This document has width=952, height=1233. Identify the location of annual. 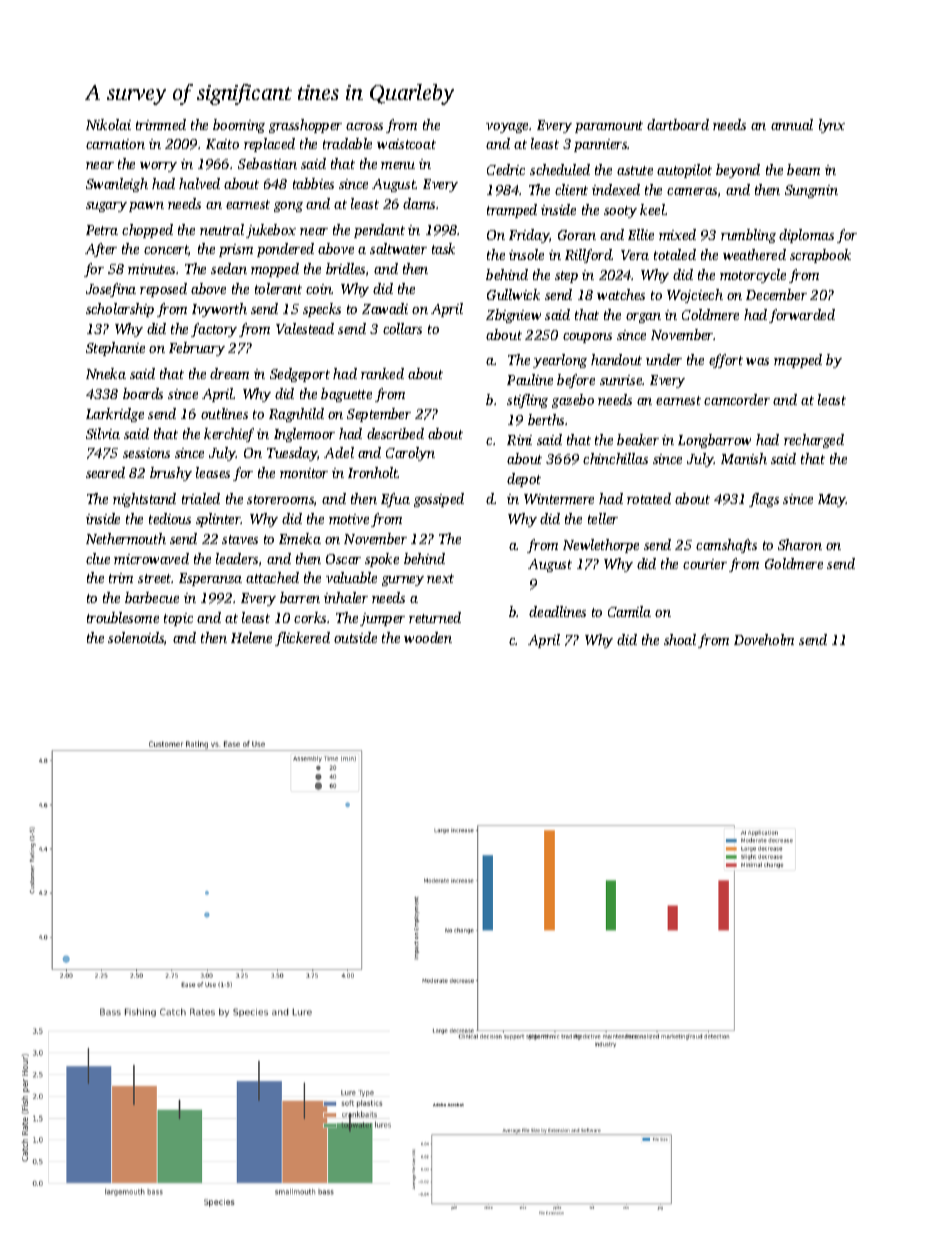
(792, 124).
